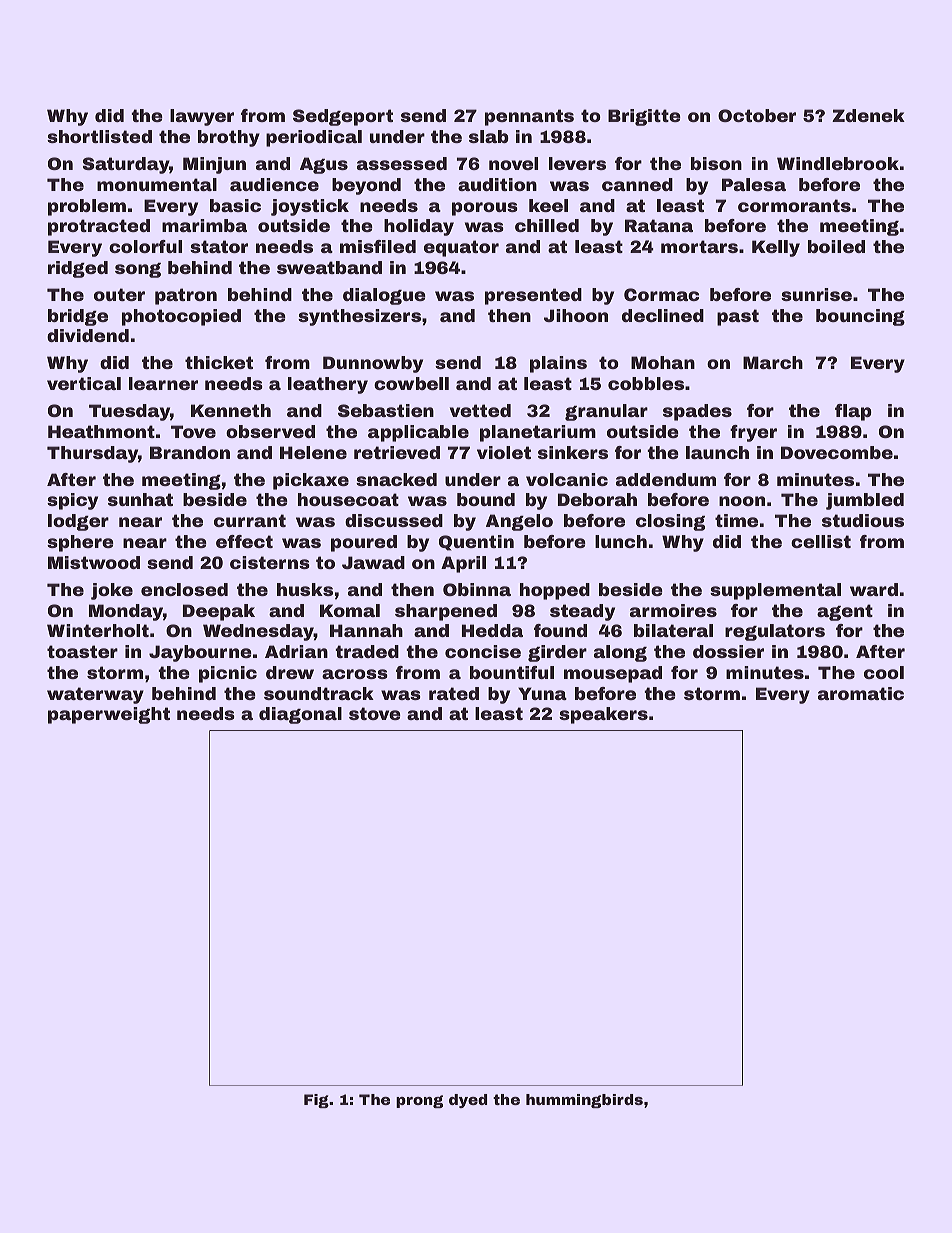 This screenshot has height=1233, width=952. What do you see at coordinates (836, 246) in the screenshot?
I see `boiled` at bounding box center [836, 246].
